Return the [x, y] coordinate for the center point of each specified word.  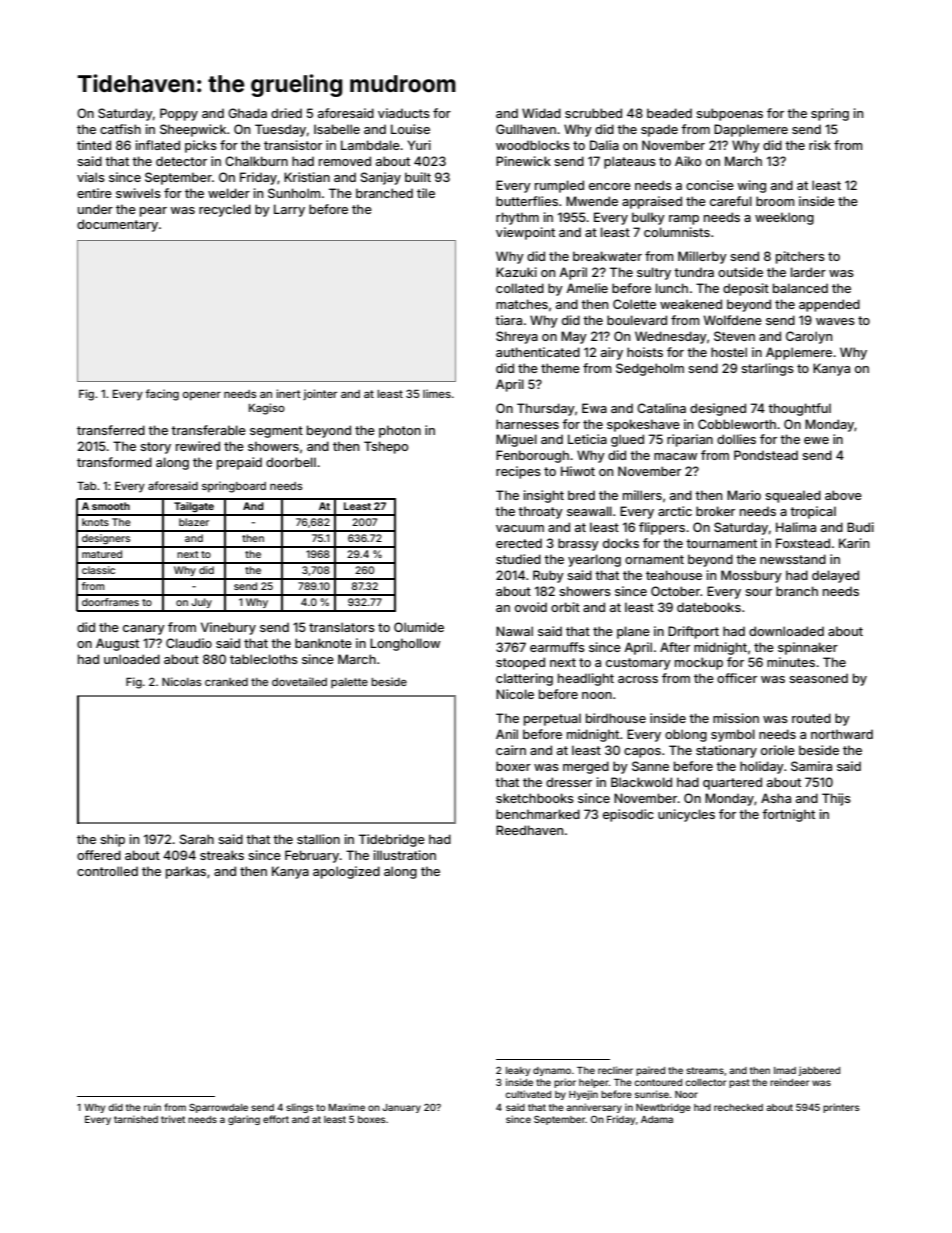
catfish [120, 129]
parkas [186, 872]
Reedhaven [529, 830]
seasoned [818, 678]
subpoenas [729, 114]
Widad [541, 113]
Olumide [419, 627]
